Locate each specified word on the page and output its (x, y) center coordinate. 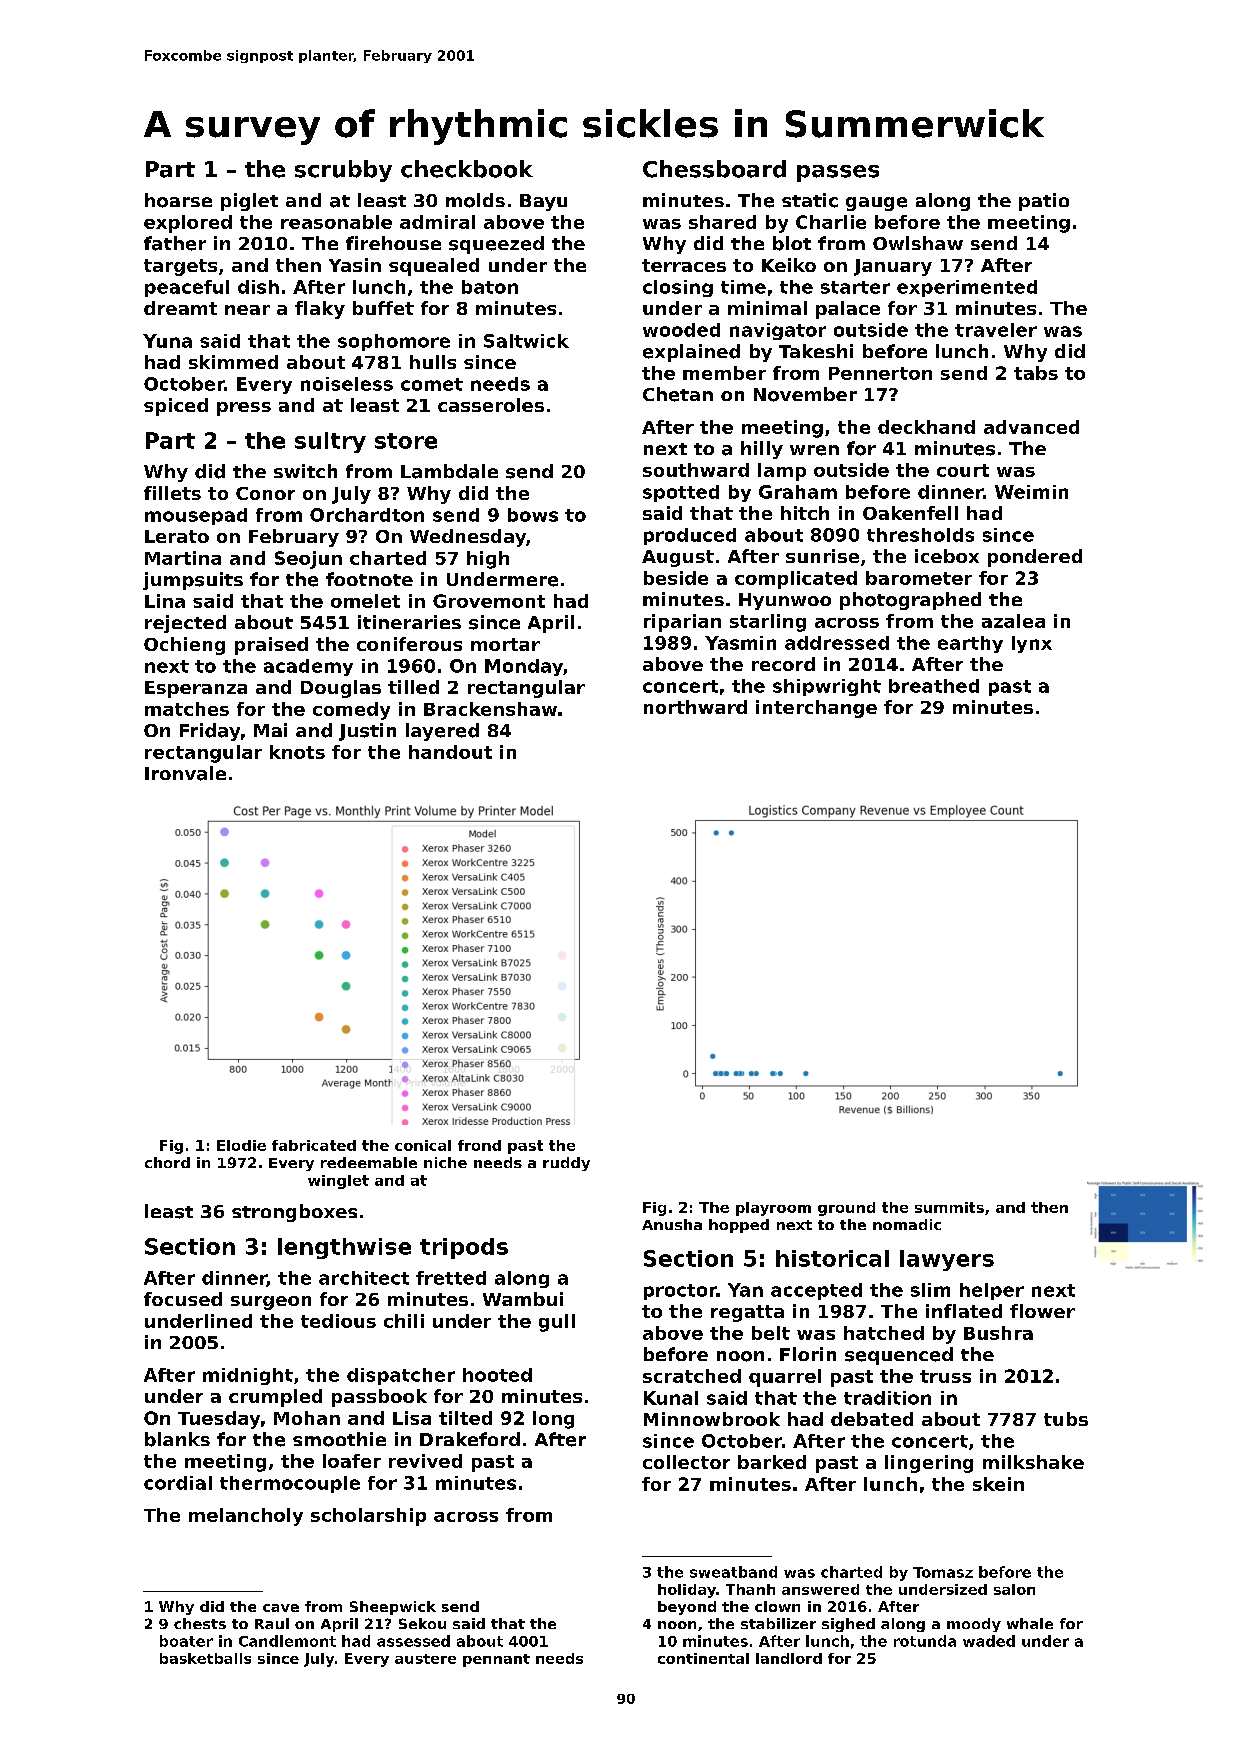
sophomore (394, 342)
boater (186, 1641)
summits (949, 1207)
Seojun (308, 560)
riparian (682, 623)
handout (450, 752)
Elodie (241, 1145)
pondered (1035, 558)
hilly (762, 450)
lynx (1032, 644)
